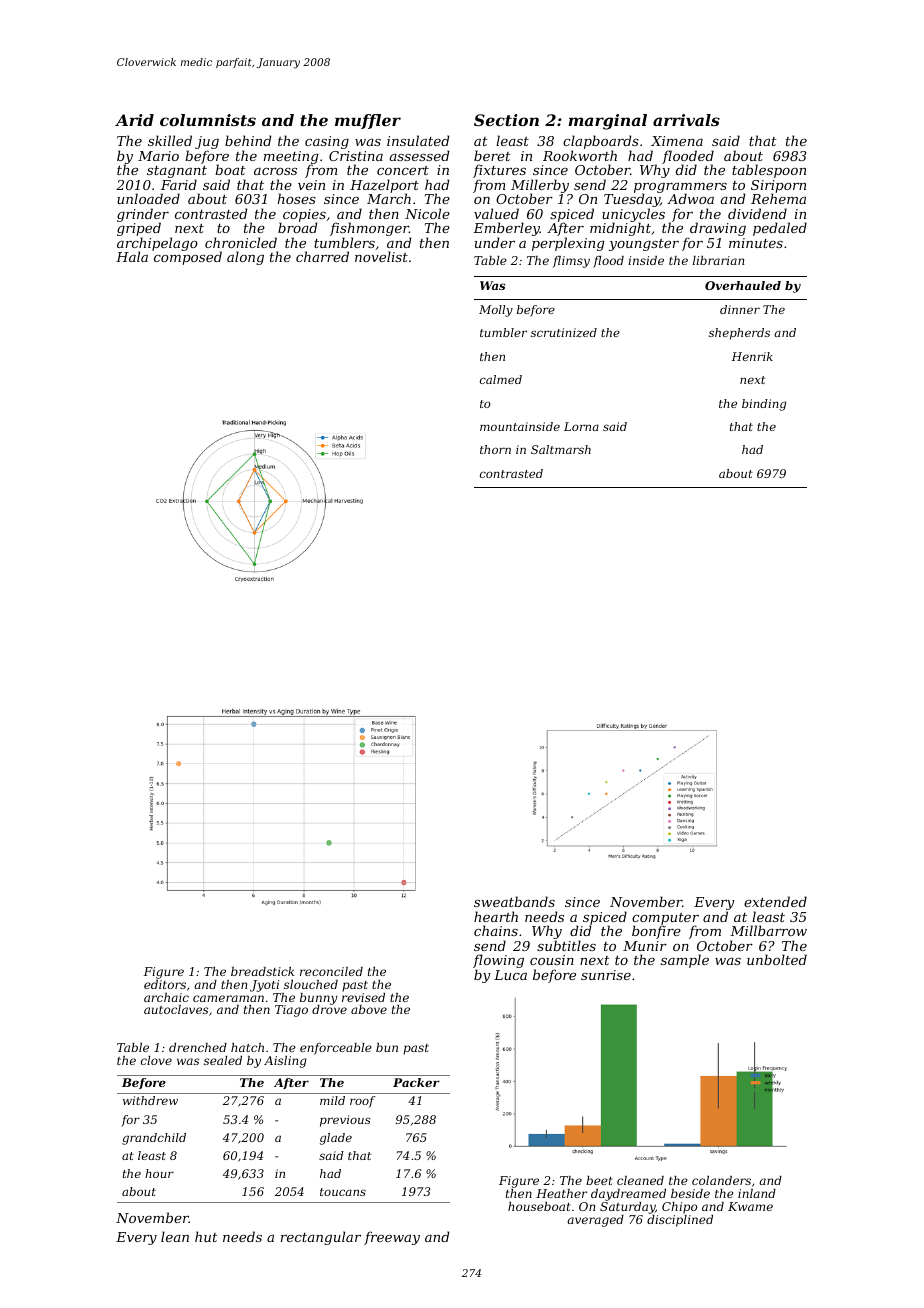 Image resolution: width=924 pixels, height=1308 pixels. Describe the element at coordinates (564, 332) in the document. I see `scrutinized` at that location.
